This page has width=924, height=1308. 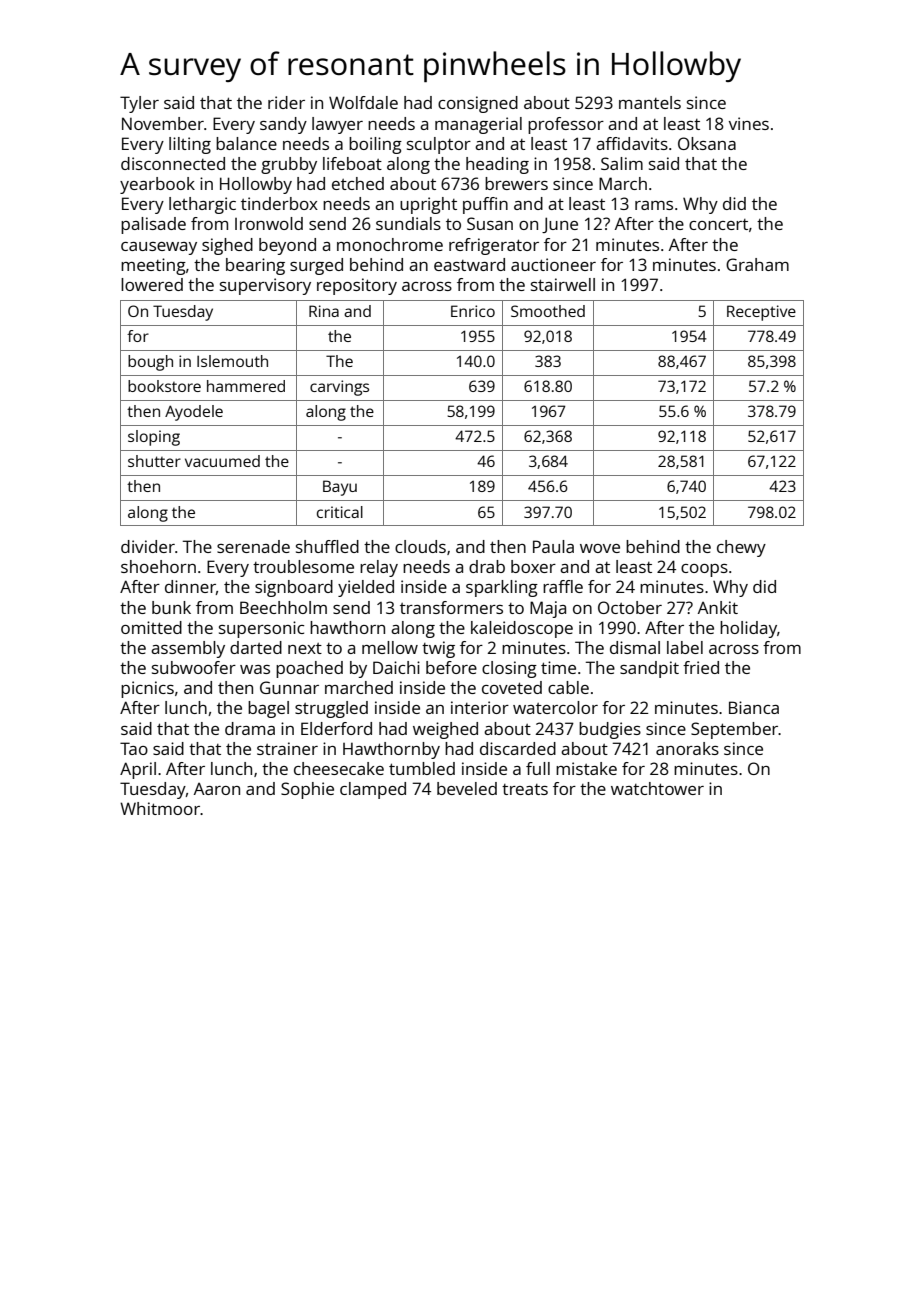 What do you see at coordinates (718, 224) in the page?
I see `concert` at bounding box center [718, 224].
